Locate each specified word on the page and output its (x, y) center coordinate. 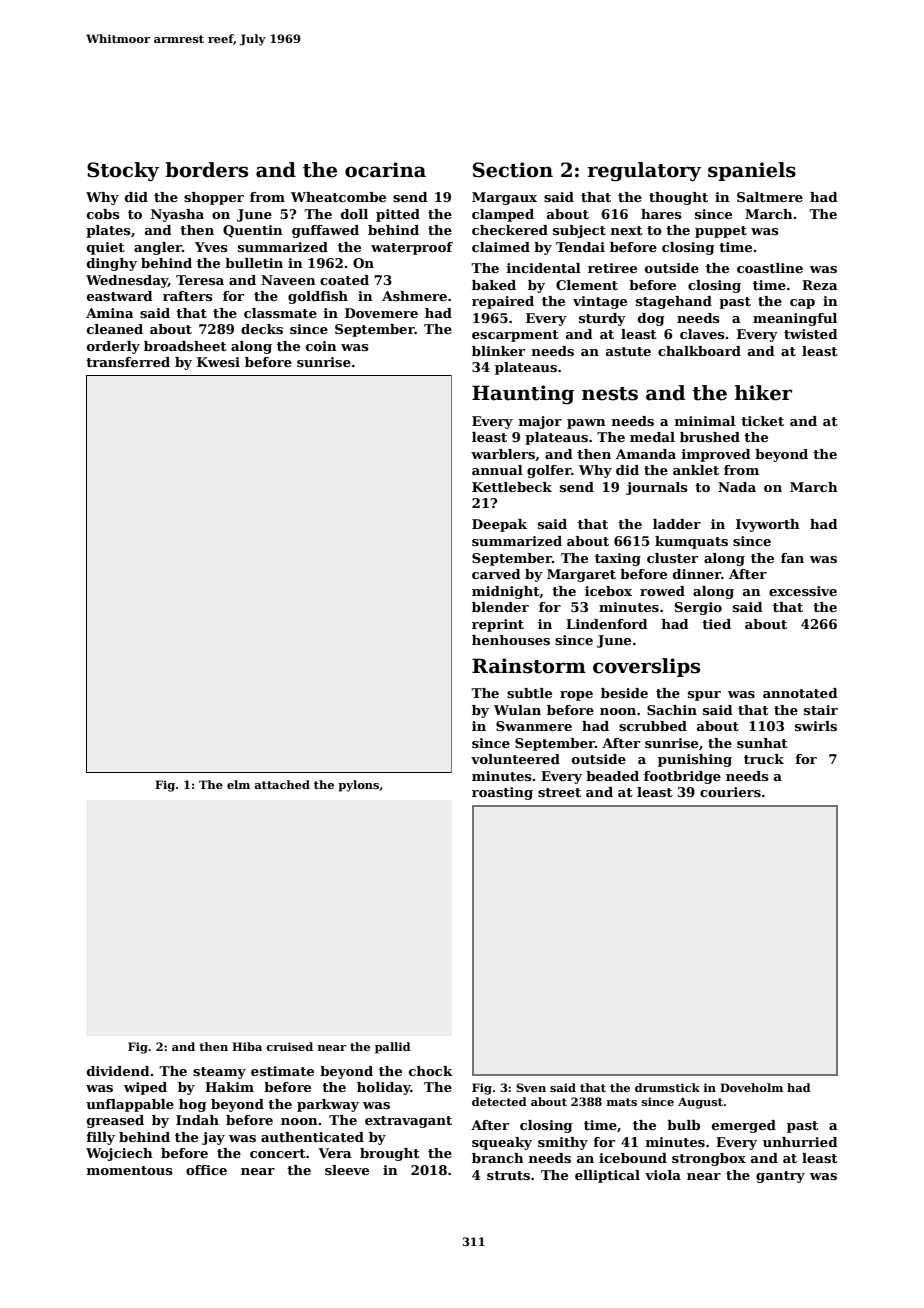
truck (764, 759)
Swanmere (534, 726)
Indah (197, 1120)
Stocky (123, 172)
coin (321, 346)
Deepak (499, 525)
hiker (763, 393)
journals (657, 488)
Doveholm (751, 1087)
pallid (393, 1048)
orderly (113, 347)
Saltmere (770, 197)
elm (238, 784)
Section (513, 170)
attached (282, 784)
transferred (128, 362)
